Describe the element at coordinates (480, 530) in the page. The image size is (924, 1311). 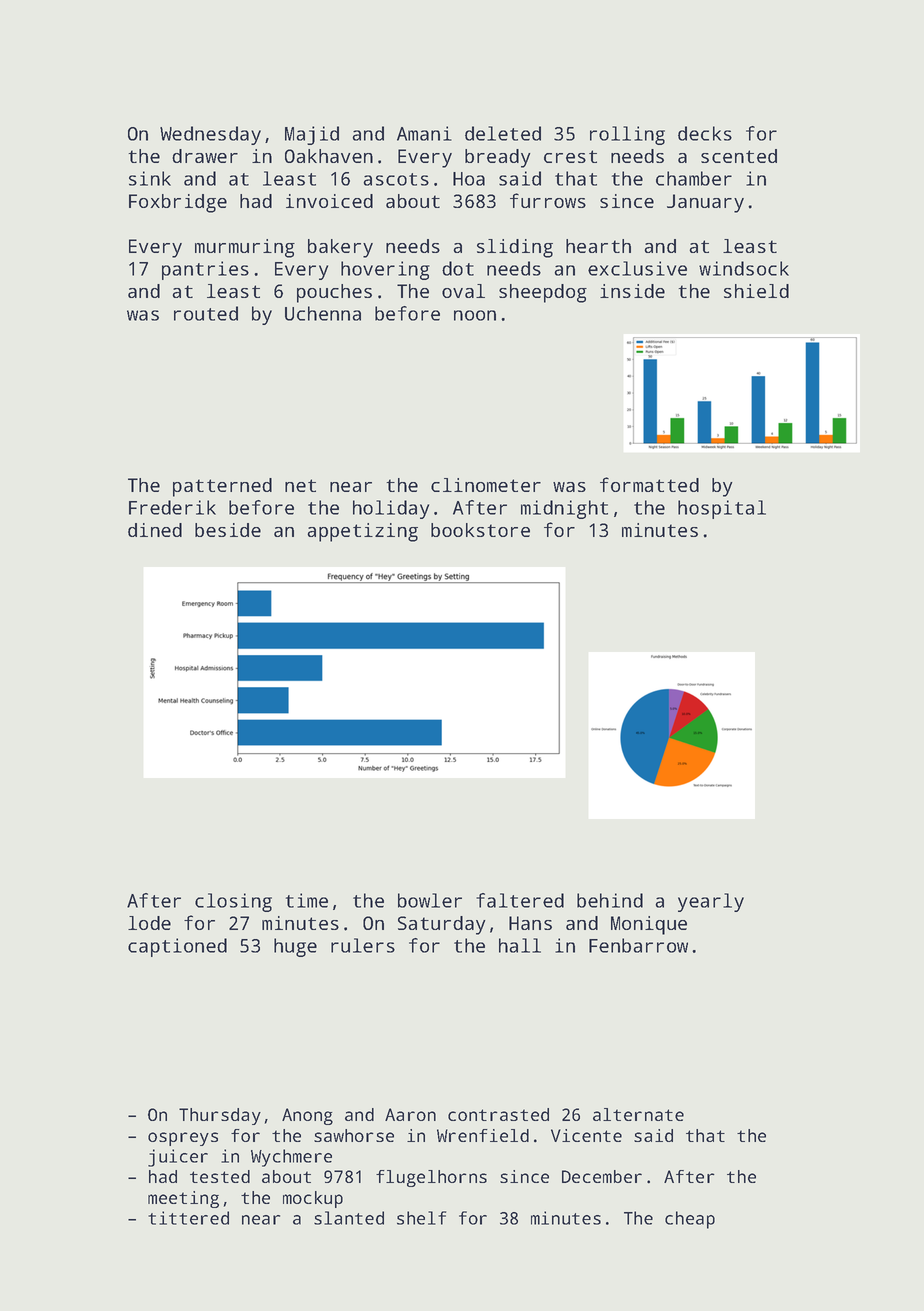
I see `bookstore` at that location.
